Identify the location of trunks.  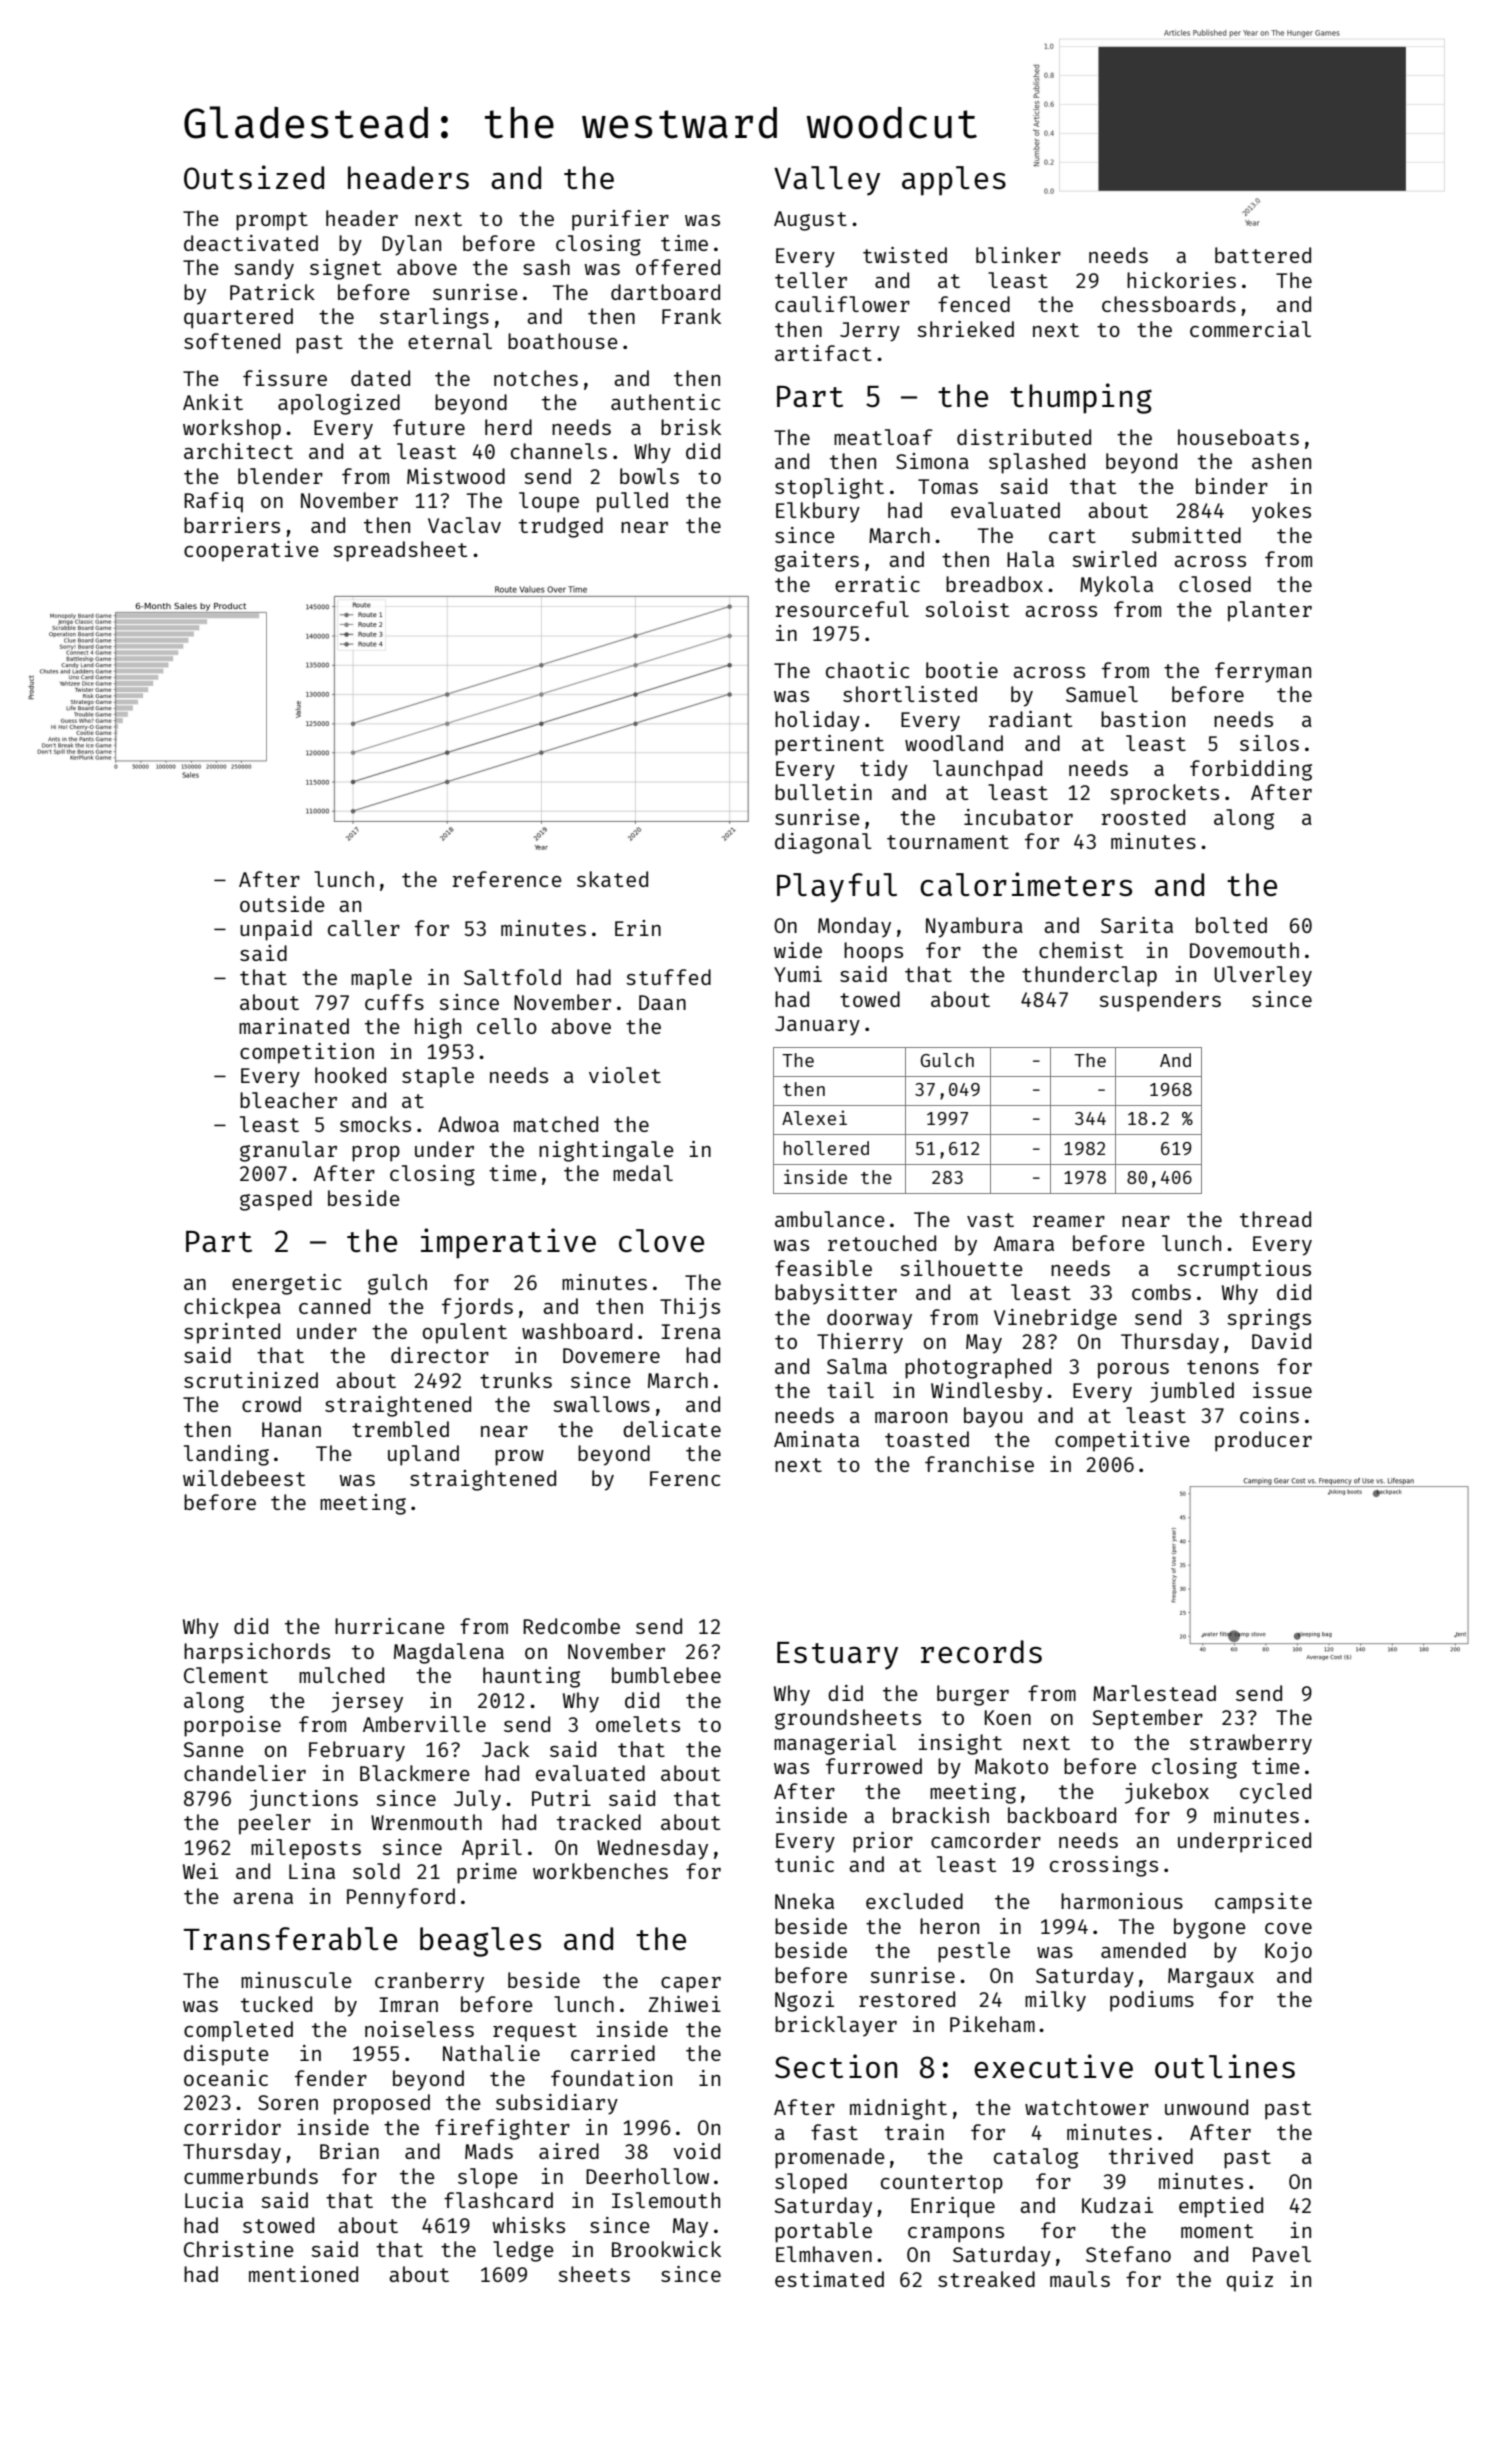
(516, 1380).
